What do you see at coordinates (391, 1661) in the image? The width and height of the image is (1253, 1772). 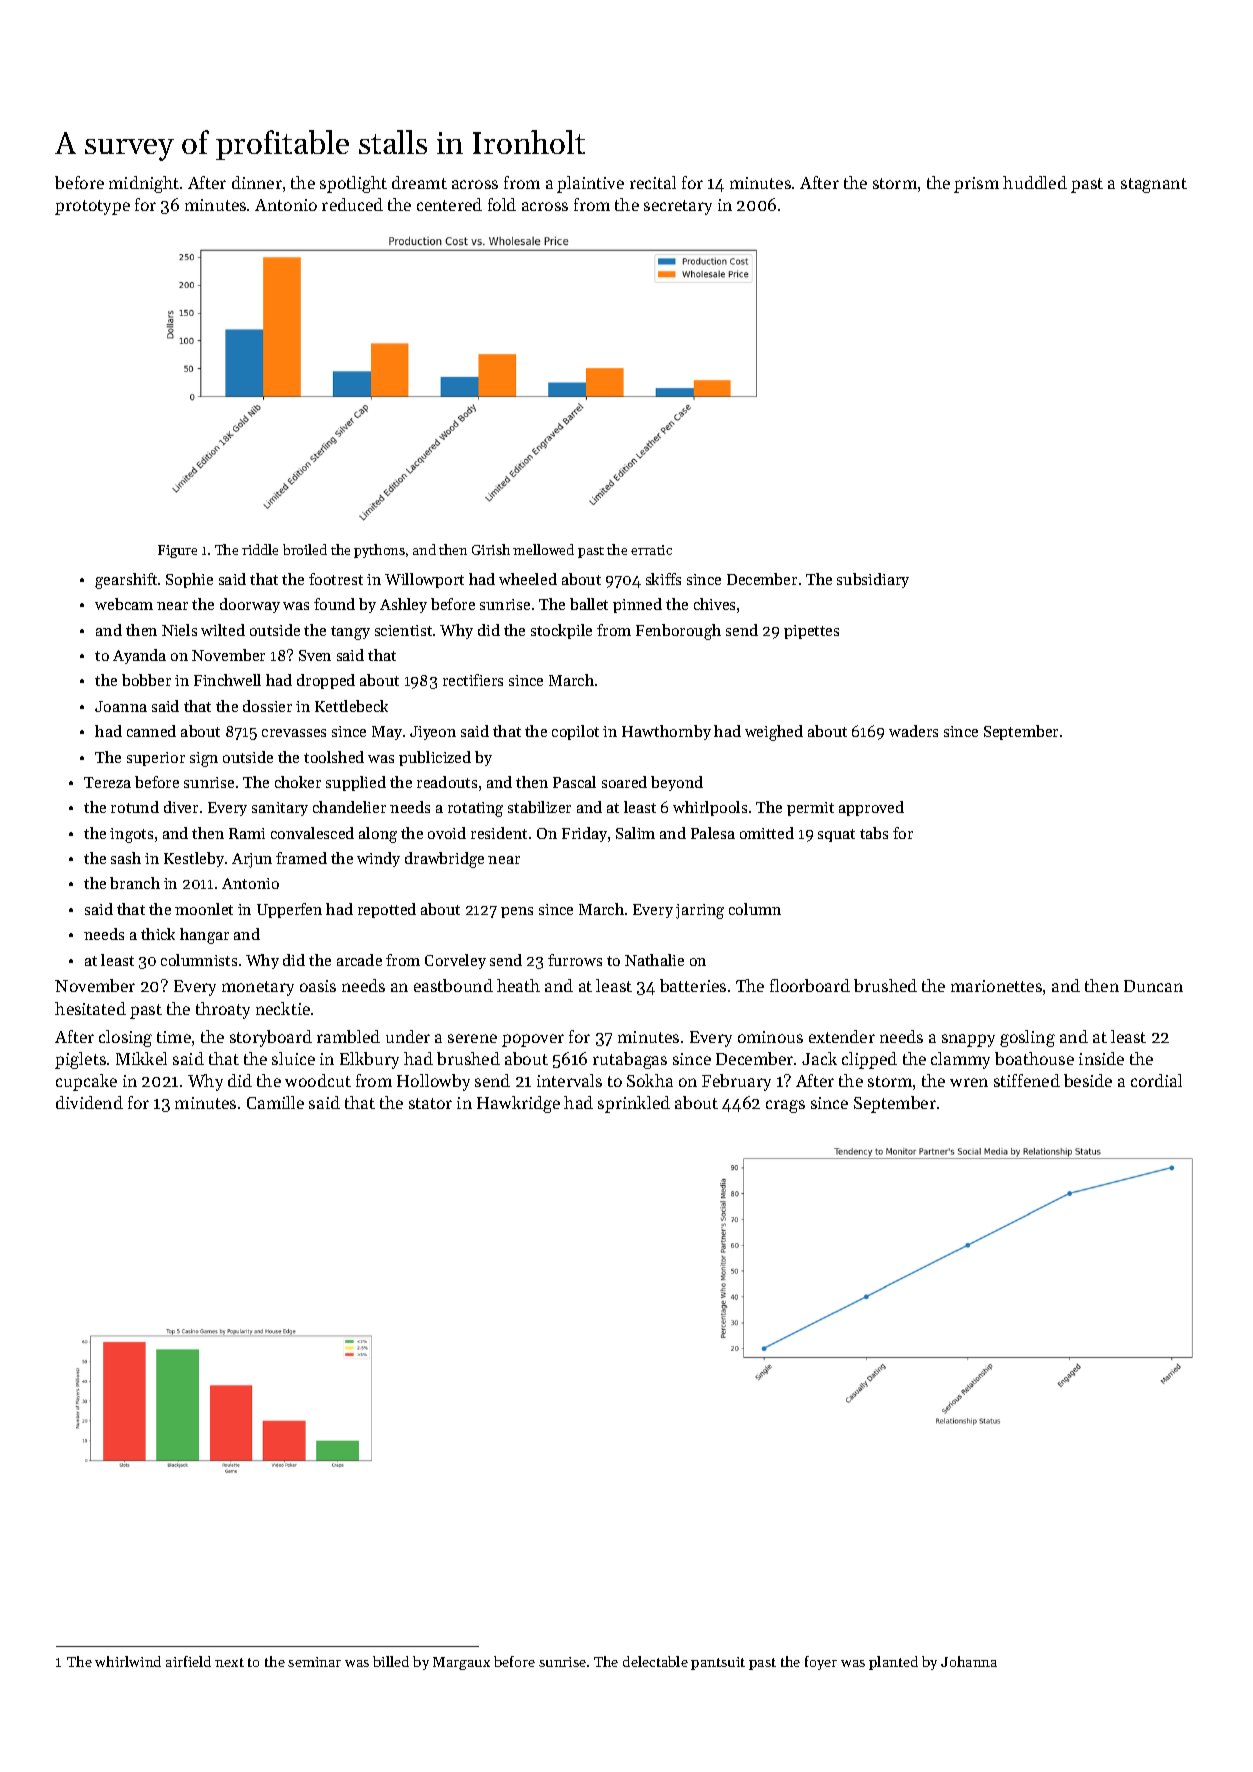 I see `billed` at bounding box center [391, 1661].
